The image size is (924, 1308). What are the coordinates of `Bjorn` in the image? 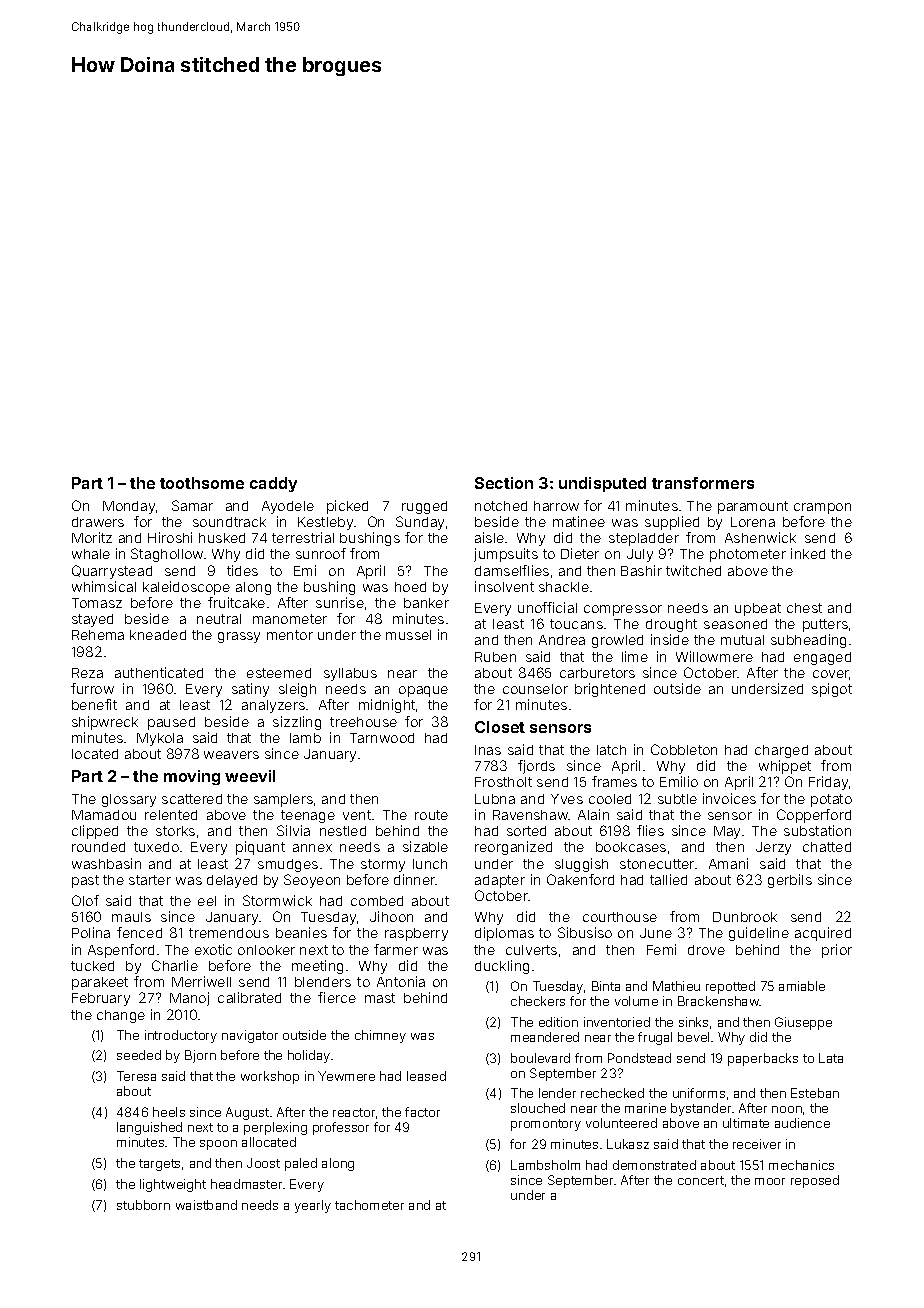 It's located at (200, 1056).
